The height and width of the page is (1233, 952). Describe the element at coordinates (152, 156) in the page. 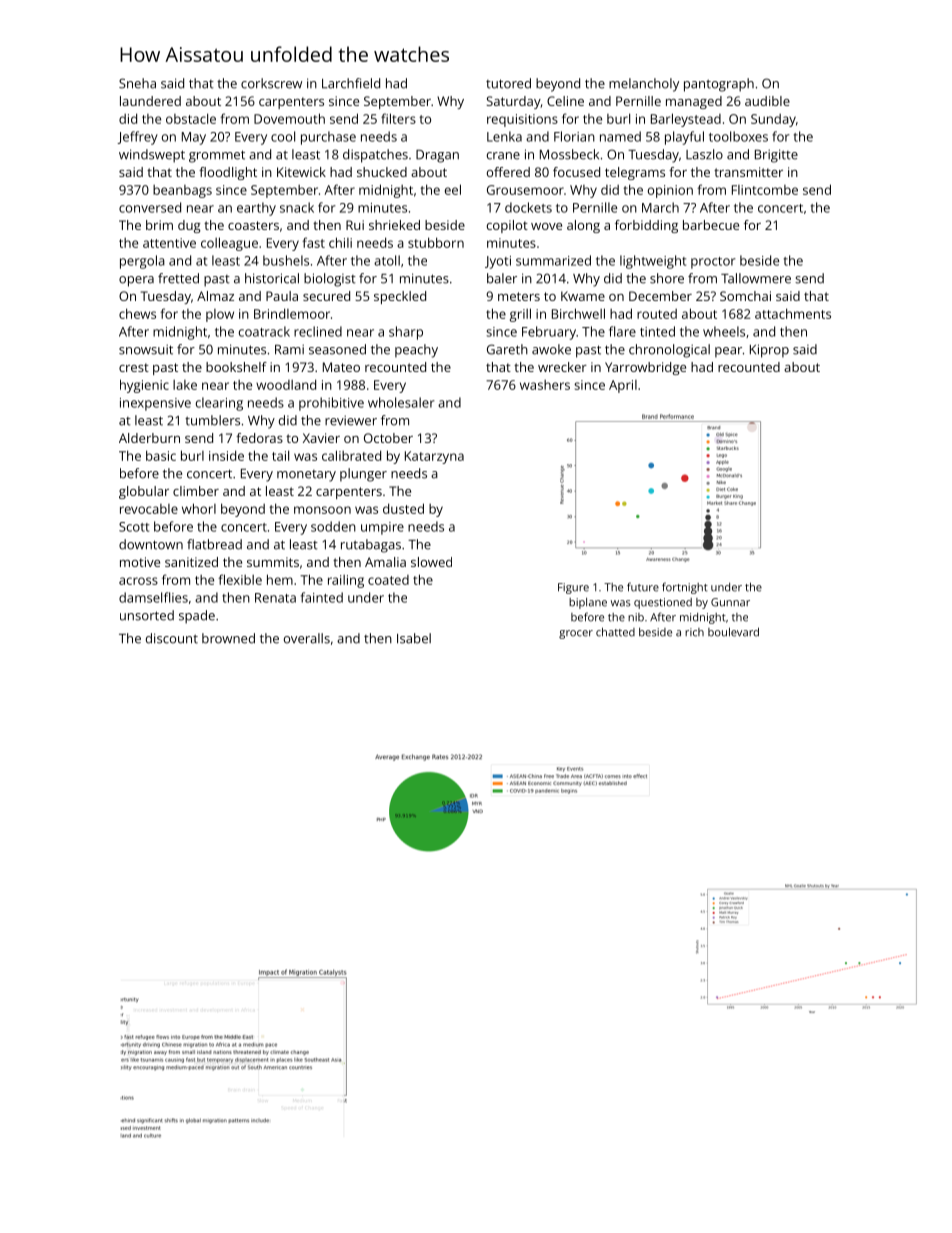

I see `windswept` at that location.
